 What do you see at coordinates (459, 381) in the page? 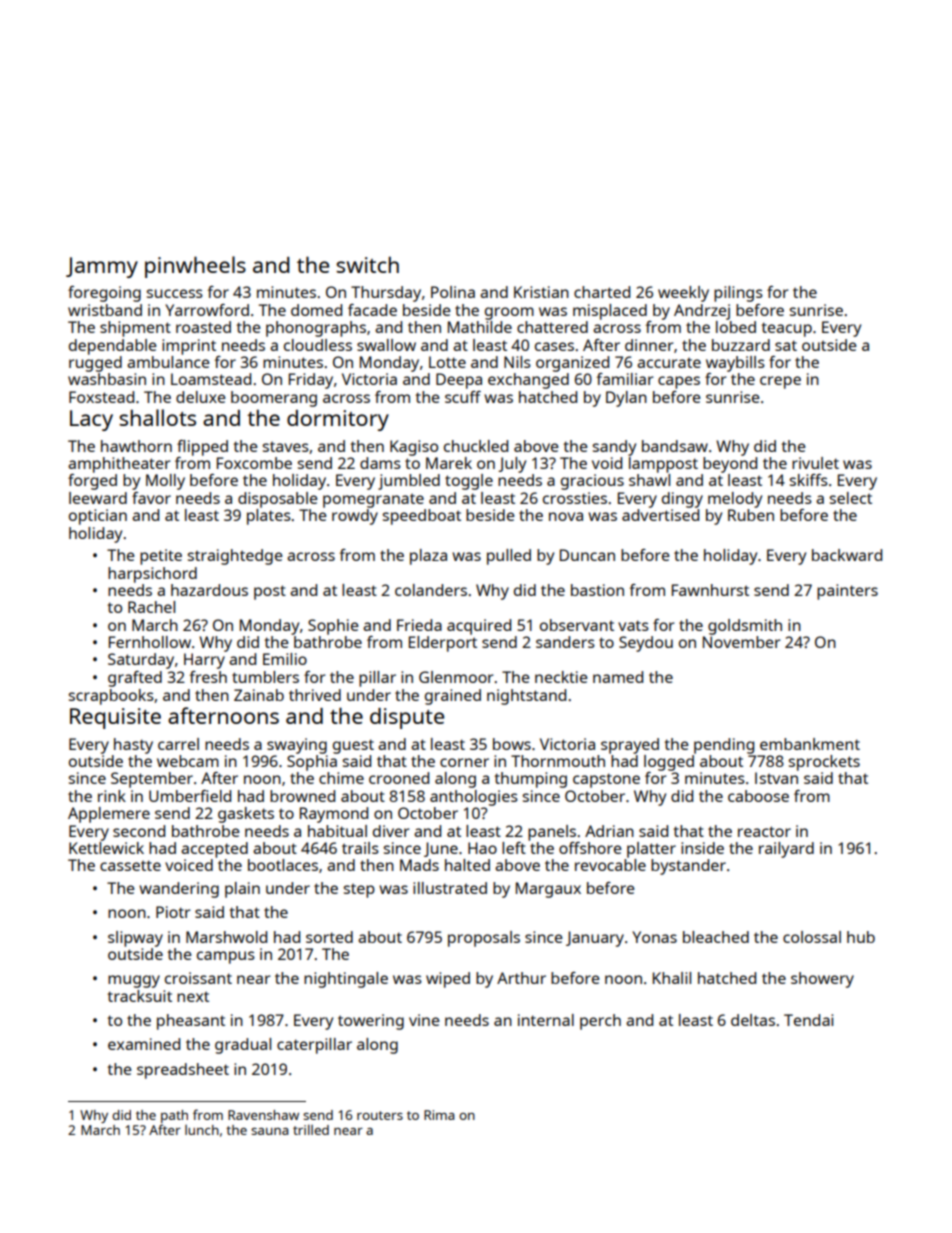
I see `Deepa` at bounding box center [459, 381].
